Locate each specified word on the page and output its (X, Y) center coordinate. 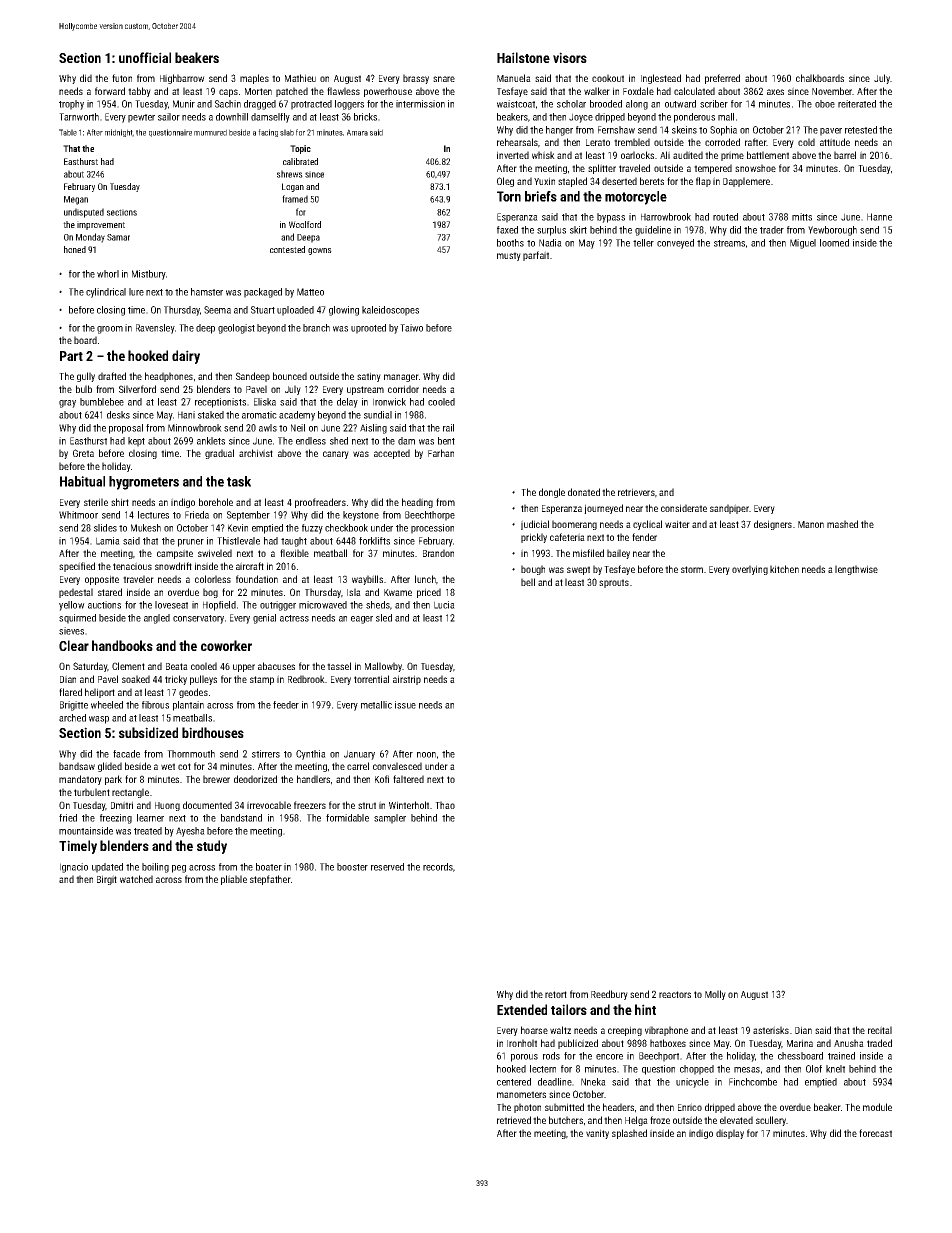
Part (71, 356)
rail (448, 428)
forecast (875, 1133)
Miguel (803, 244)
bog (210, 593)
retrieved (514, 1120)
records (438, 867)
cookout (608, 78)
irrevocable (269, 805)
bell (528, 582)
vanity (597, 1134)
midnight (119, 133)
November (832, 91)
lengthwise (856, 570)
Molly (715, 995)
